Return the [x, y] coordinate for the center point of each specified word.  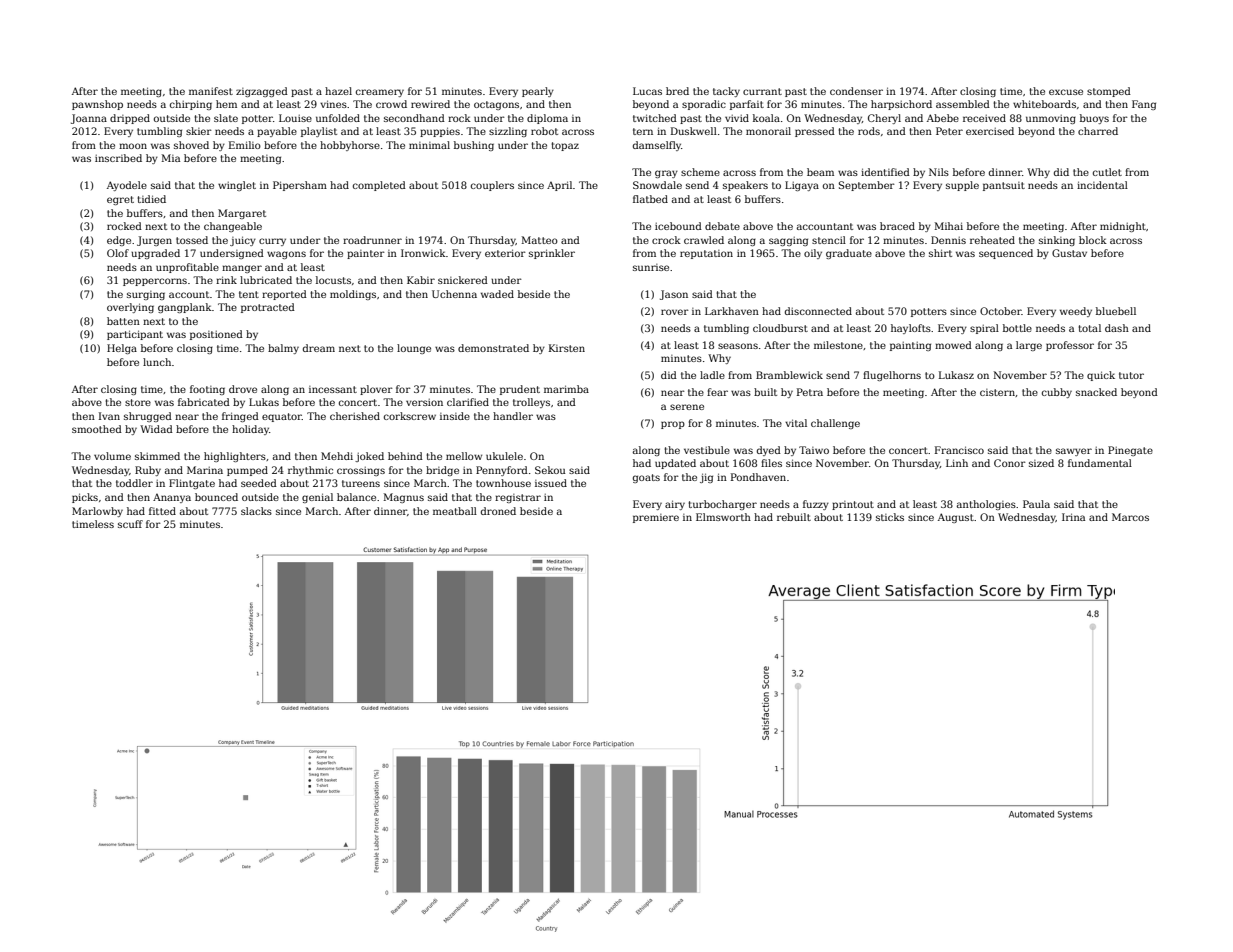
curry [272, 242]
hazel [338, 91]
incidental [1102, 185]
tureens [361, 483]
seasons [738, 346]
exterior [505, 253]
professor [1070, 346]
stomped [1109, 92]
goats [646, 478]
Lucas [647, 91]
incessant [333, 389]
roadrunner [372, 240]
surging [146, 295]
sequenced [1006, 254]
